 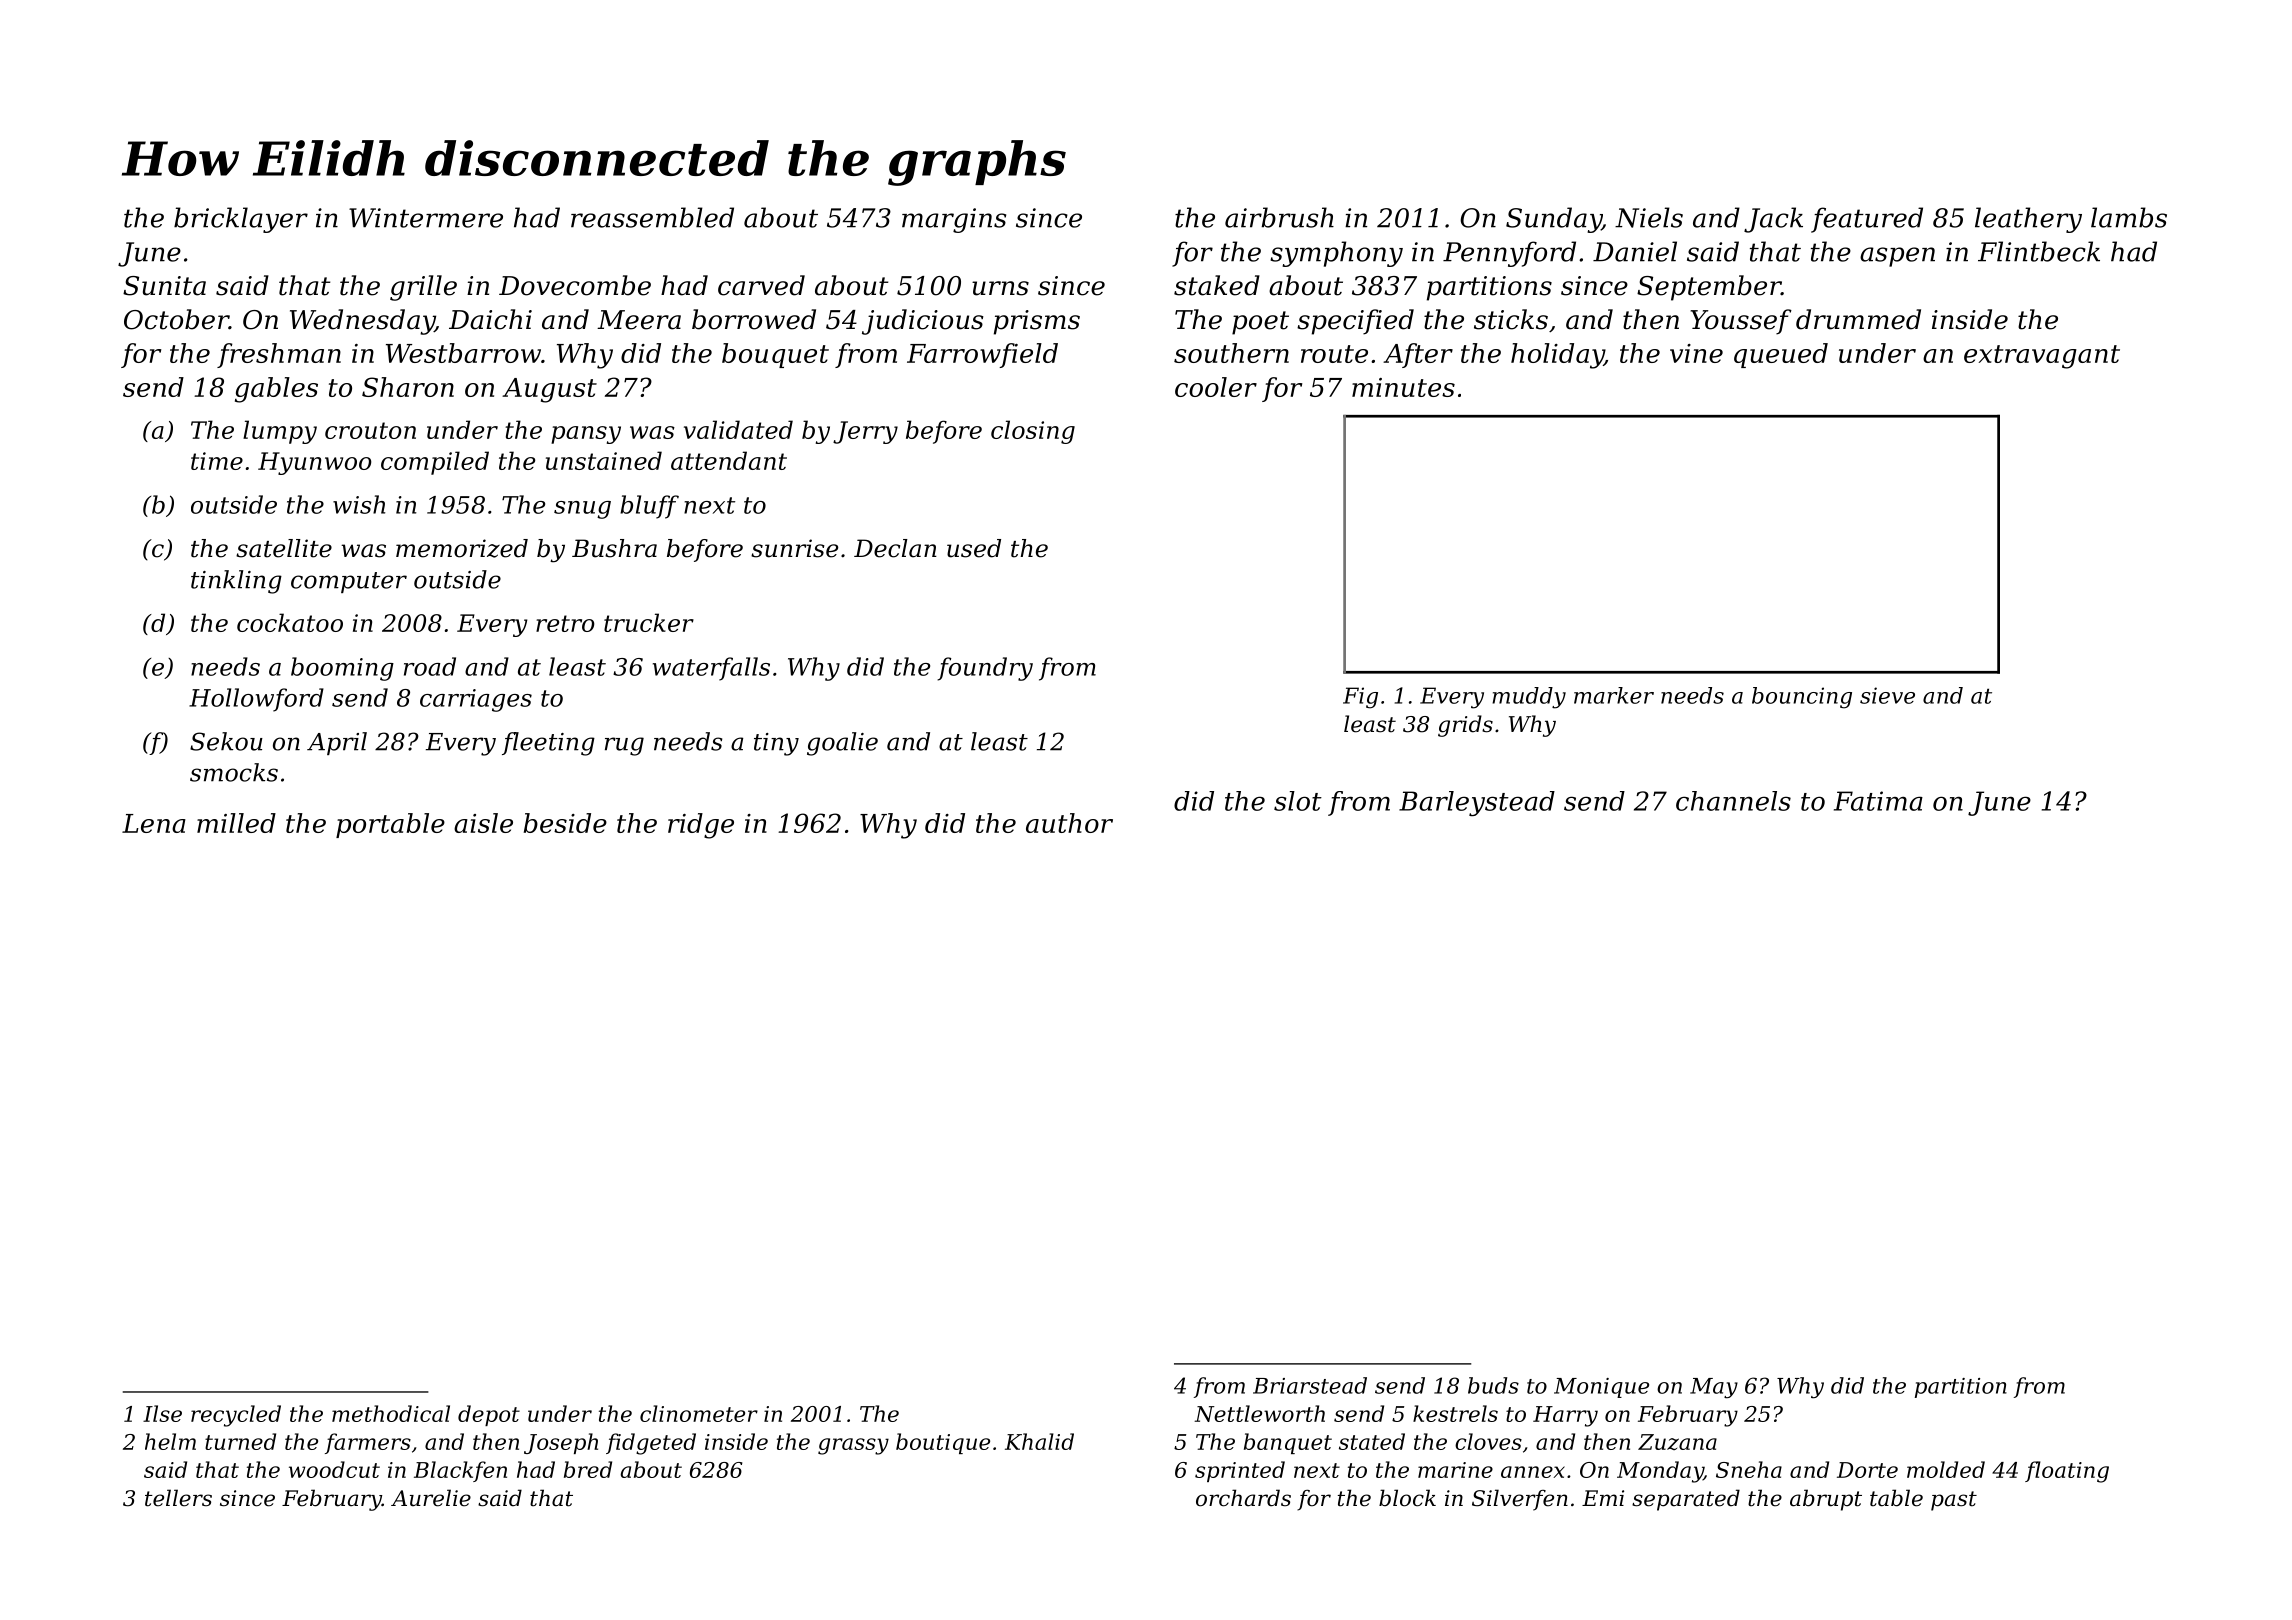 What do you see at coordinates (1733, 801) in the screenshot?
I see `channels` at bounding box center [1733, 801].
